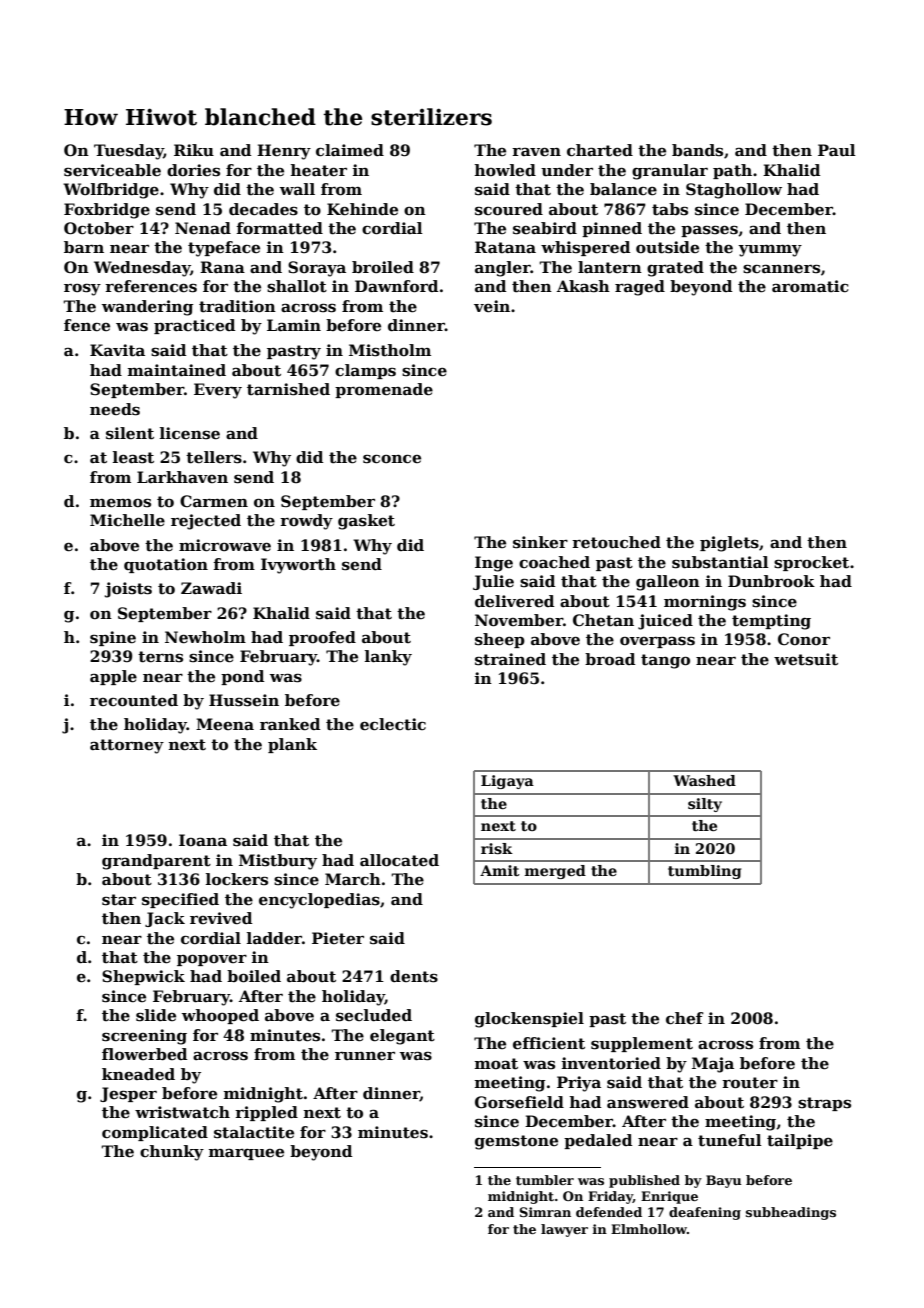  What do you see at coordinates (129, 152) in the image?
I see `Tuesday` at bounding box center [129, 152].
